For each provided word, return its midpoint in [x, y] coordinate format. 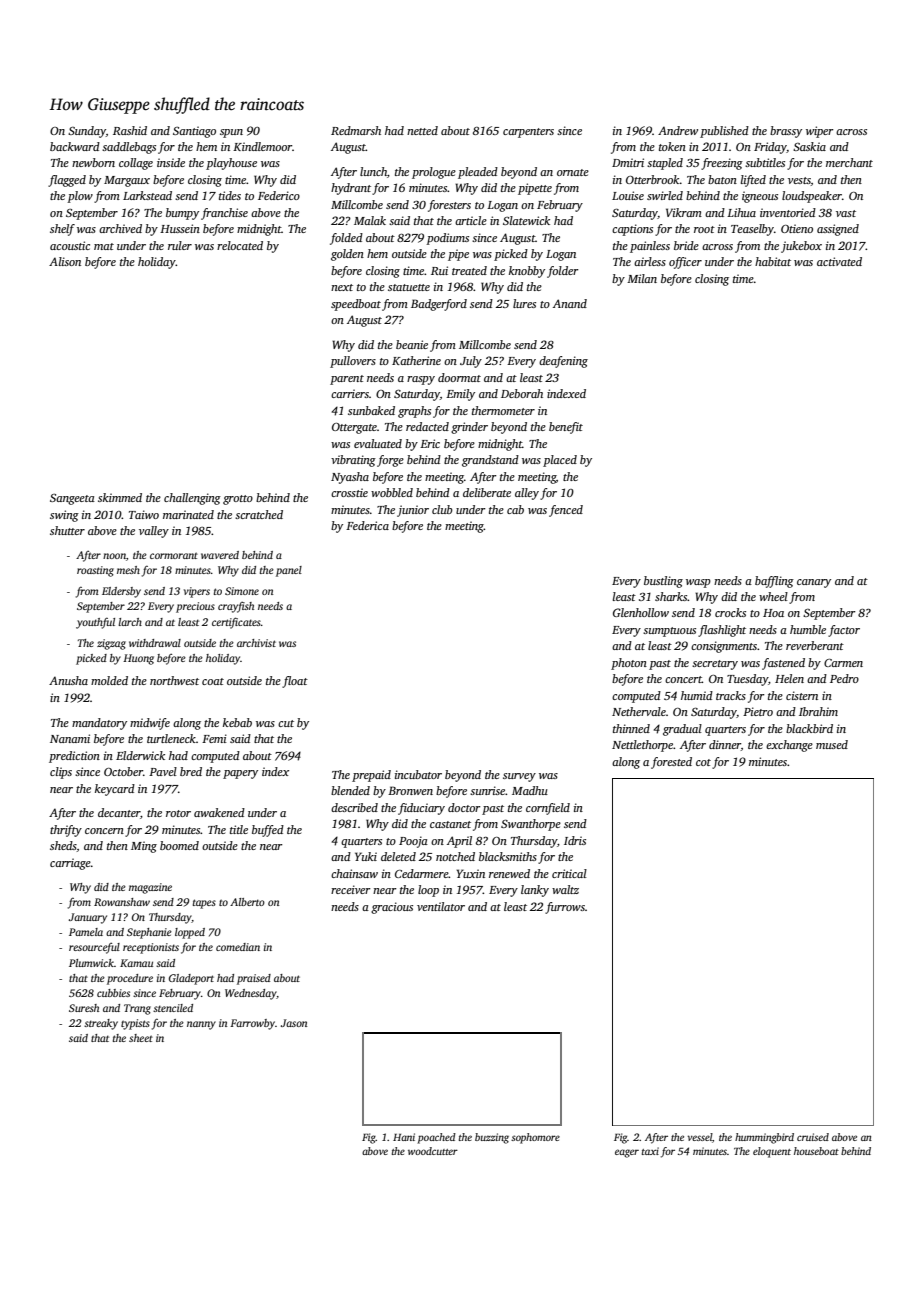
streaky [101, 1024]
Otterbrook [653, 179]
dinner [725, 745]
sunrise [487, 790]
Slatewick [526, 220]
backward [75, 146]
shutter [67, 530]
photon [629, 664]
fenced [566, 511]
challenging [192, 499]
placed [560, 461]
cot [703, 762]
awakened [219, 812]
